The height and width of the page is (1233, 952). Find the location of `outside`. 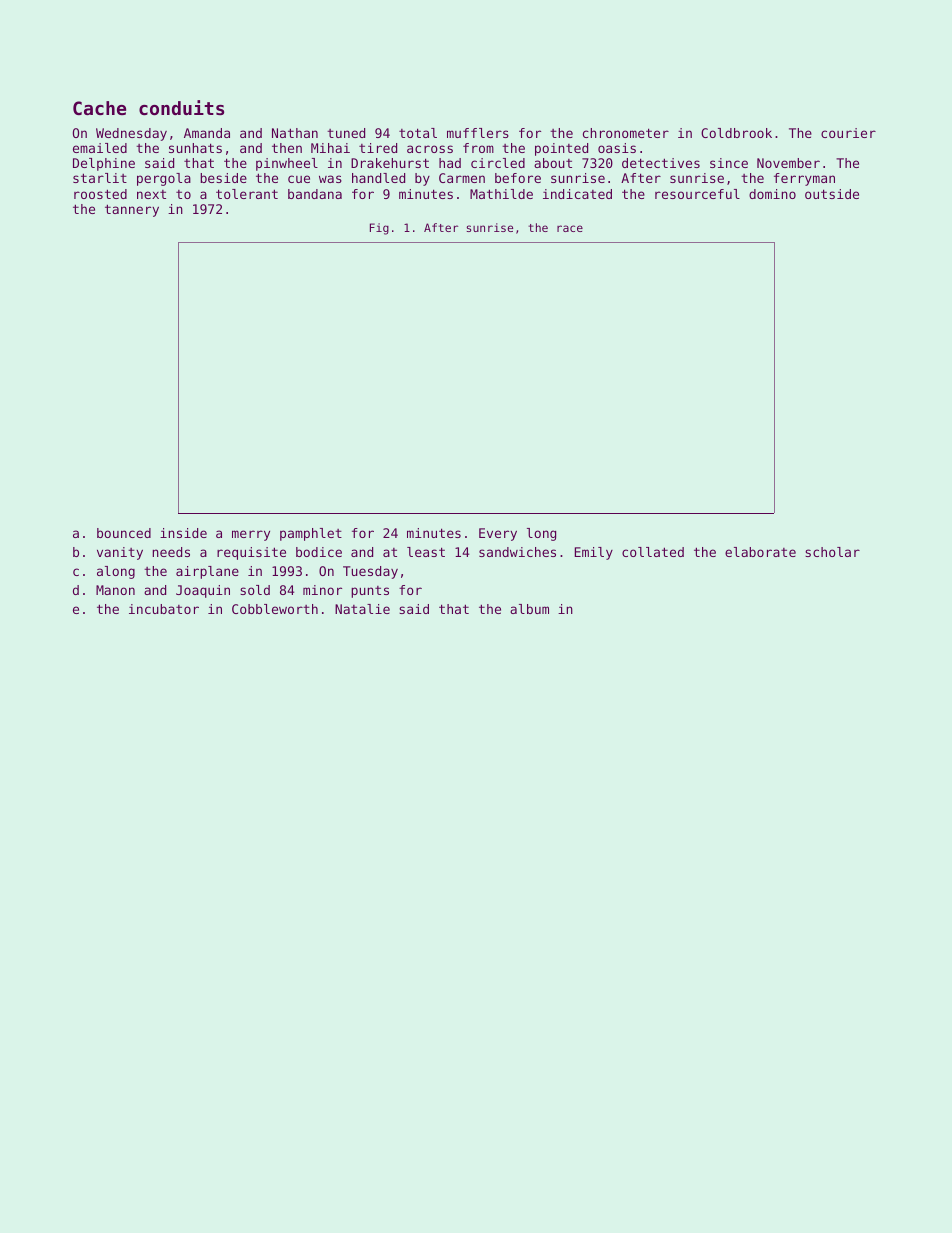

outside is located at coordinates (832, 194).
